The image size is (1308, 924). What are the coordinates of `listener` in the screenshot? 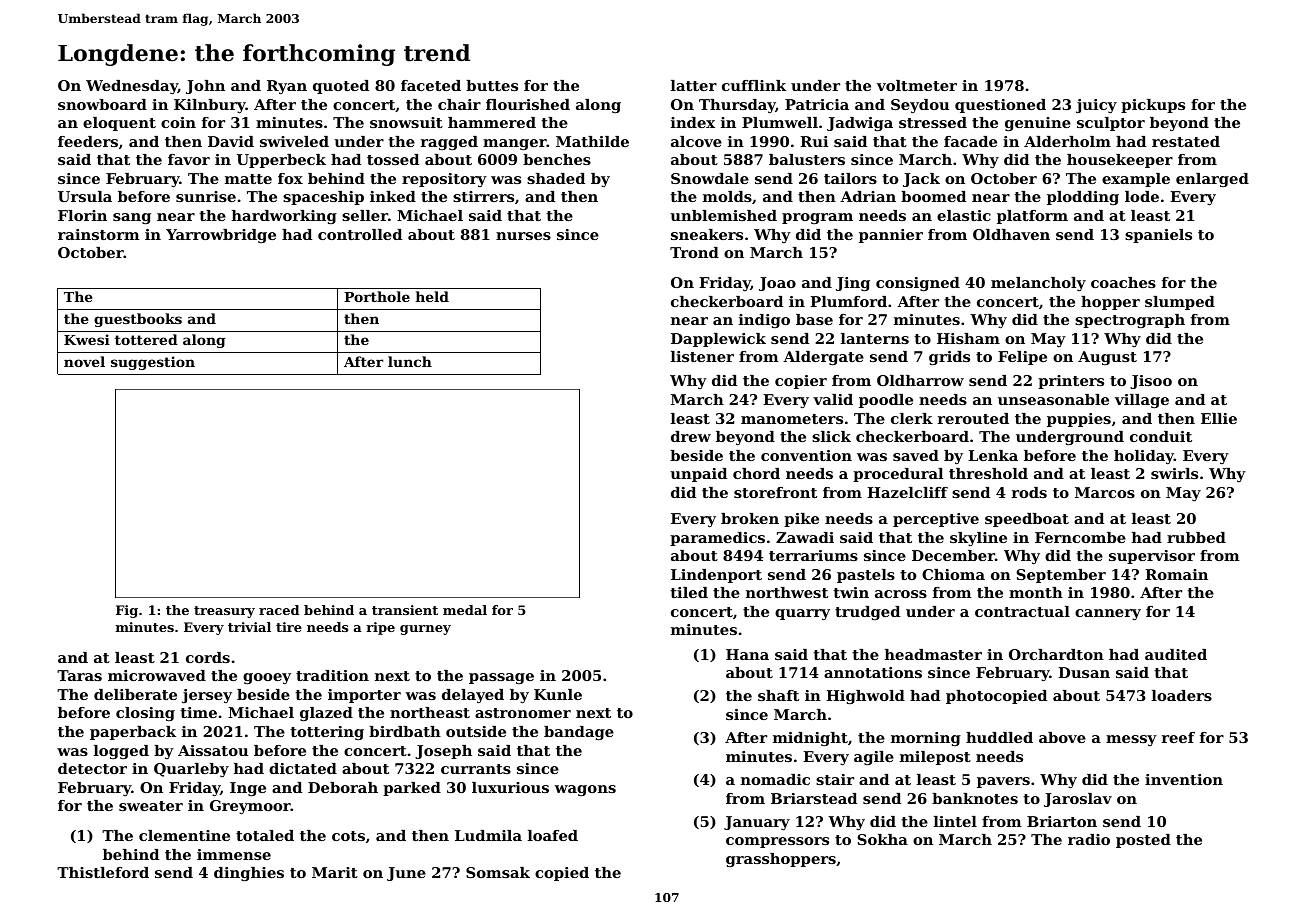 It's located at (702, 356).
